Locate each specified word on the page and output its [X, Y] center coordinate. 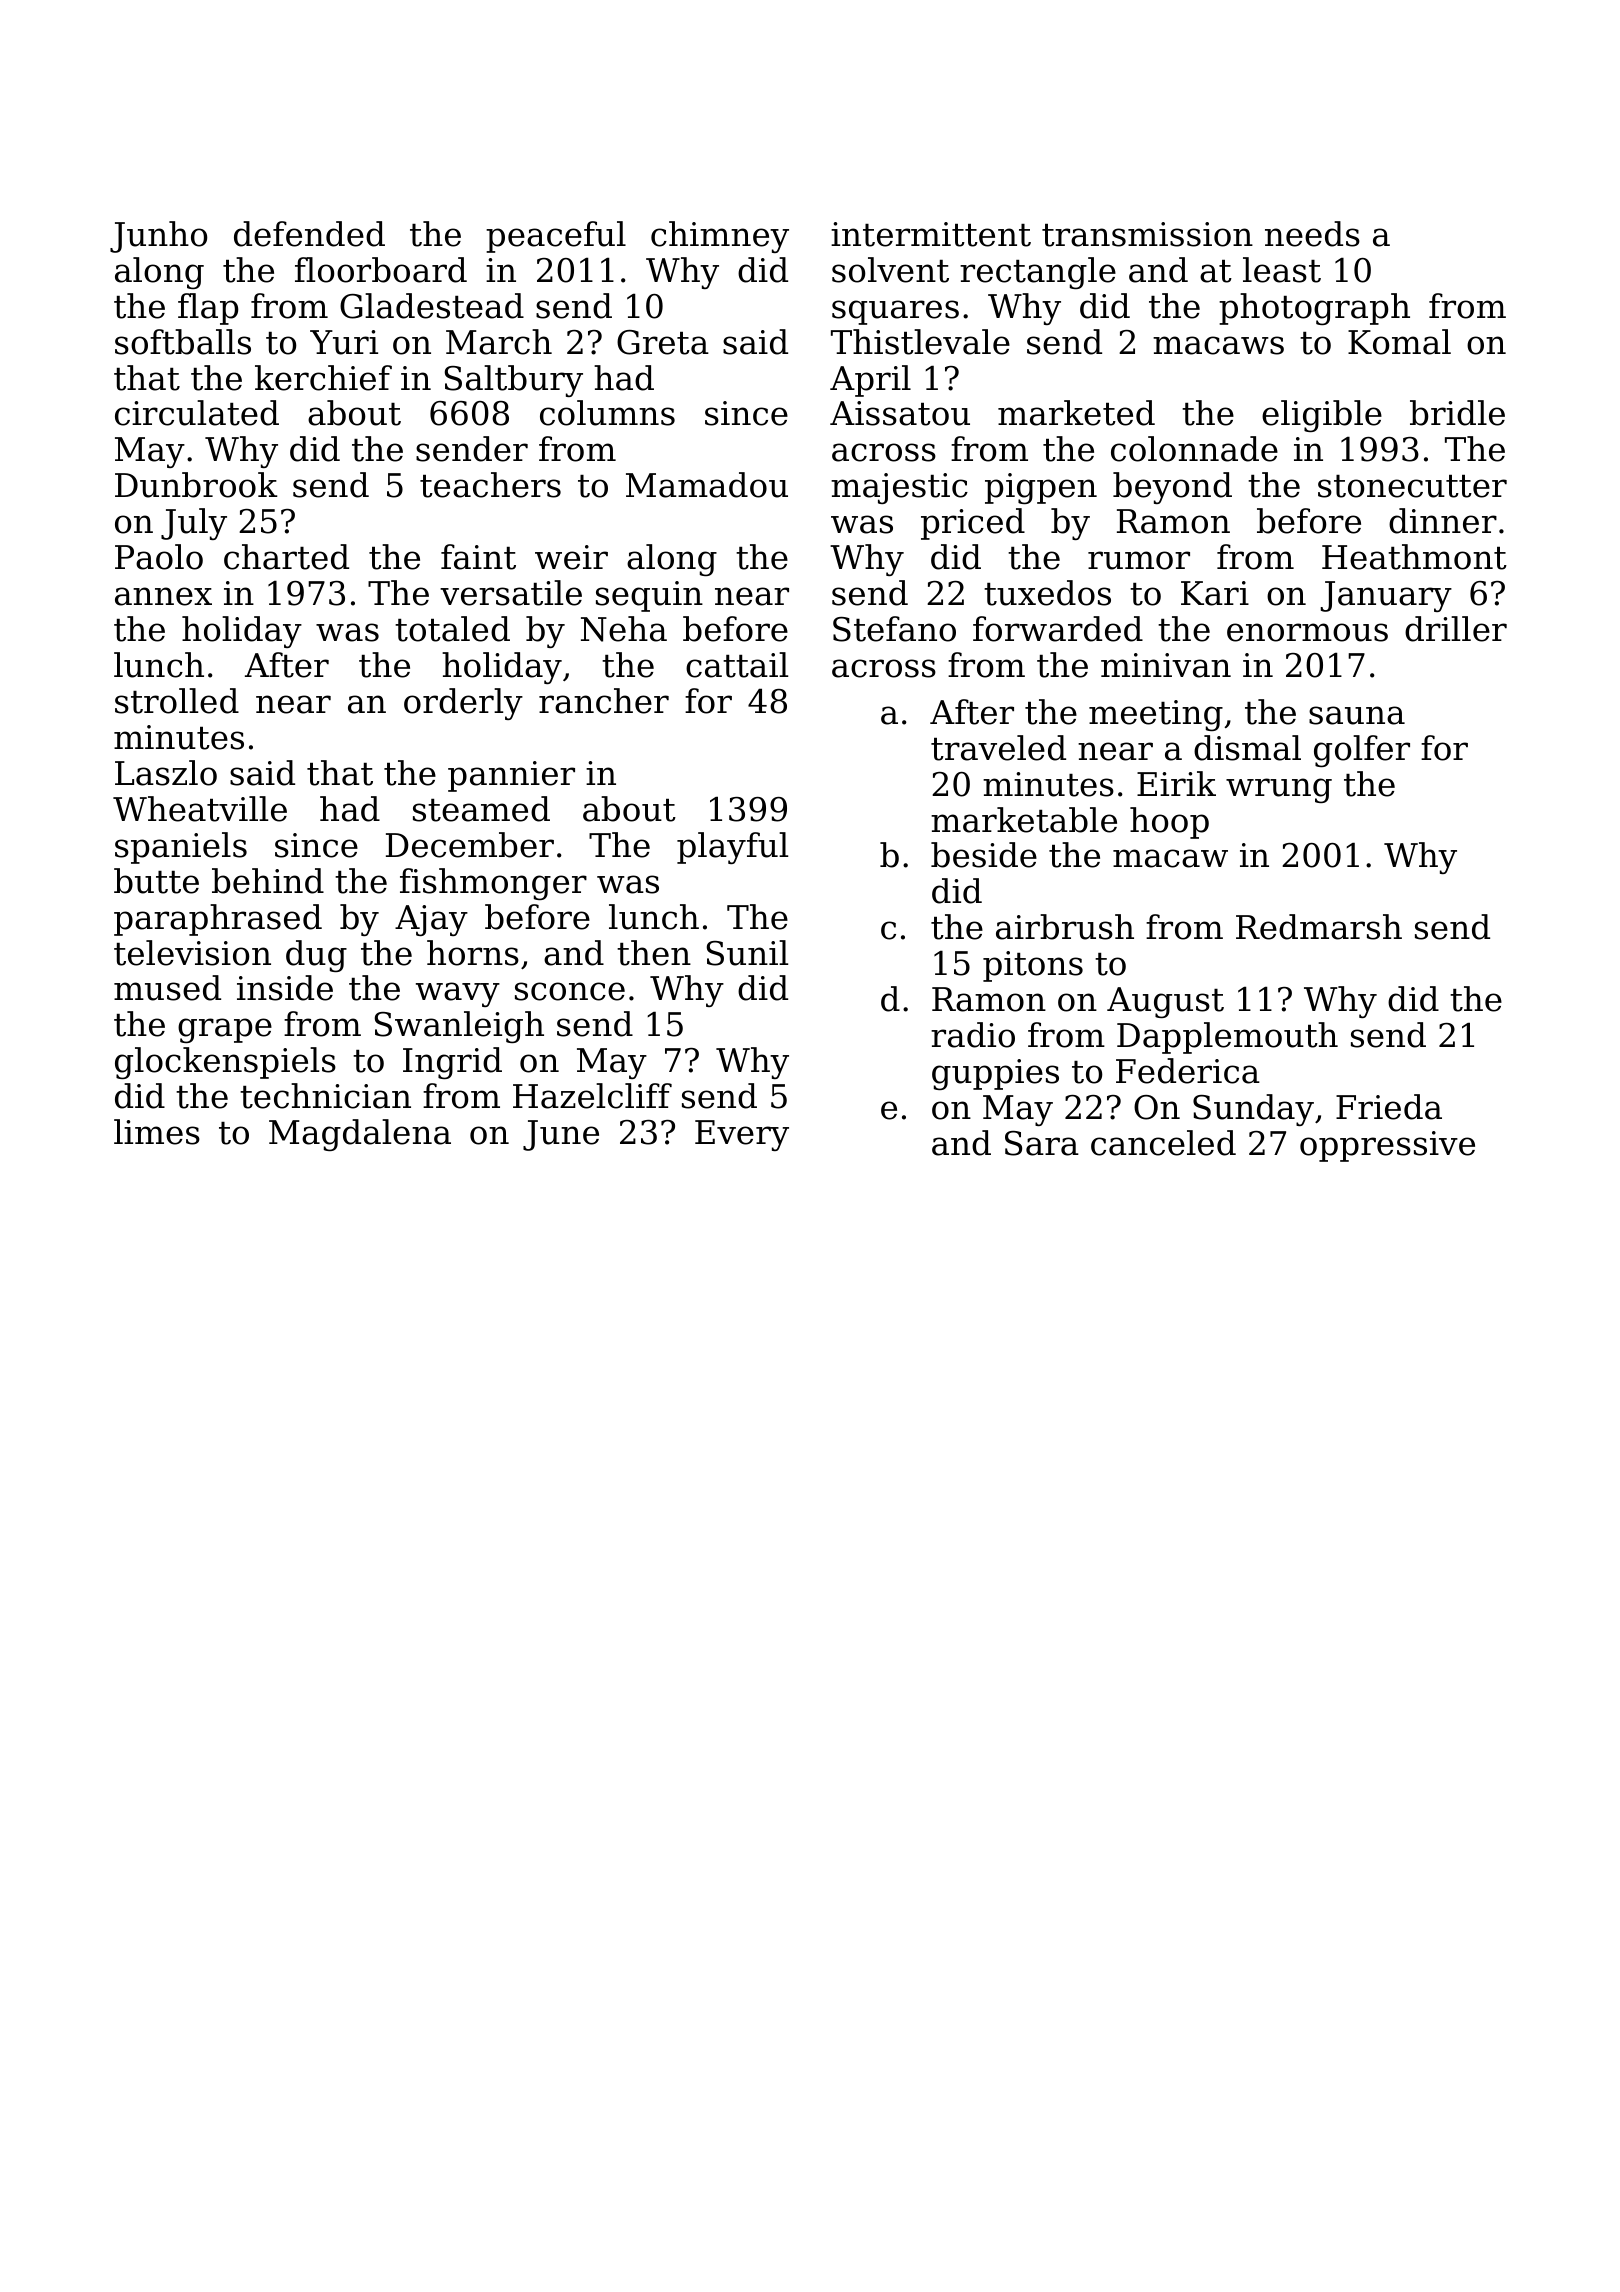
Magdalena [360, 1135]
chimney [720, 237]
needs [1312, 234]
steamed [481, 809]
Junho [158, 237]
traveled [998, 748]
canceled [1163, 1143]
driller [1456, 629]
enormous [1307, 632]
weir [571, 557]
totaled [452, 629]
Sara [1042, 1143]
